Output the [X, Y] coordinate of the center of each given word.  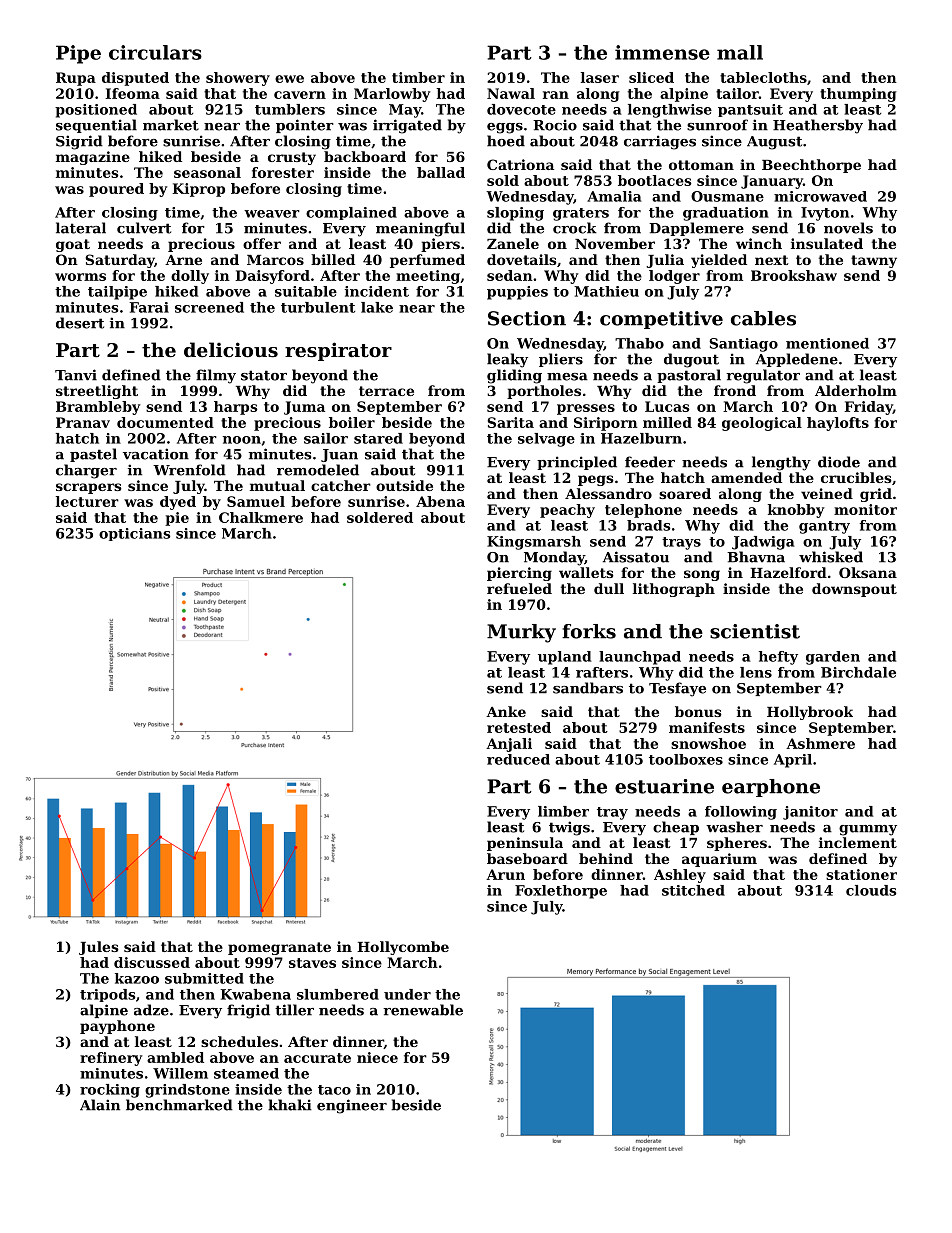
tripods [108, 995]
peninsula [525, 844]
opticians [135, 534]
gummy [868, 830]
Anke [506, 711]
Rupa [76, 79]
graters [581, 214]
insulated [827, 243]
